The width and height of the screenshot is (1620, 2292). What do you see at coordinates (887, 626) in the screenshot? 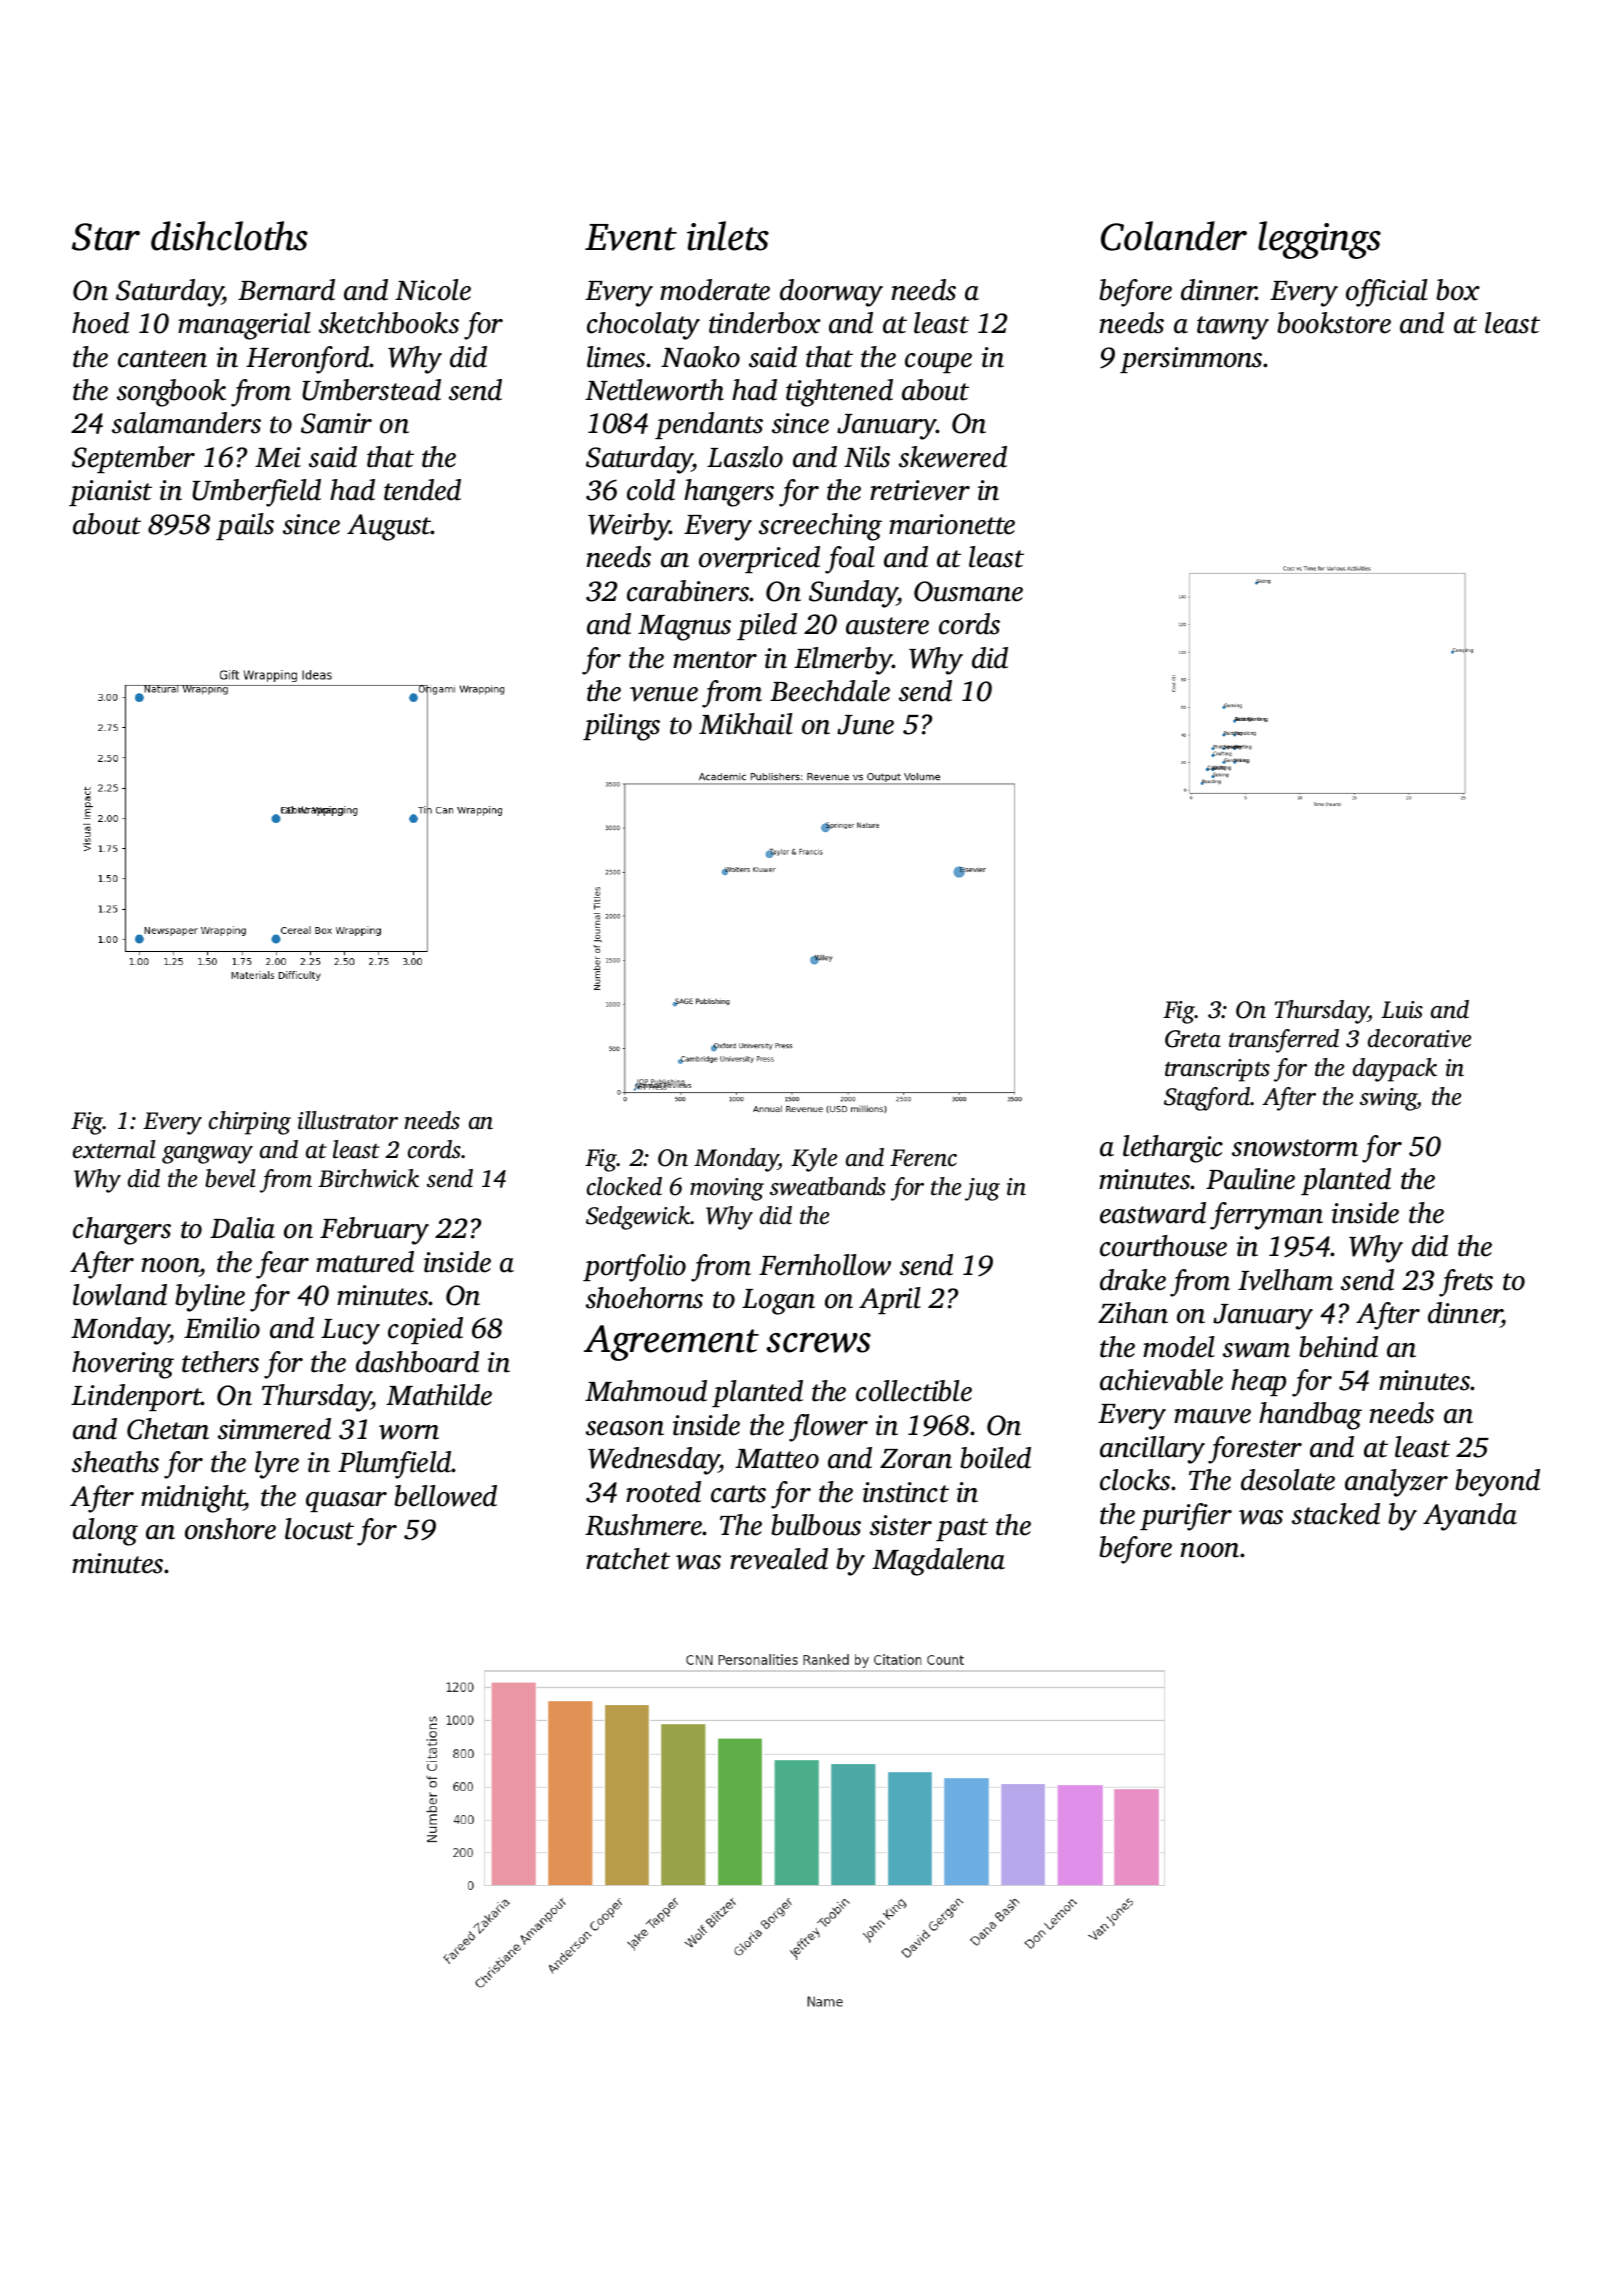
I see `austere` at bounding box center [887, 626].
